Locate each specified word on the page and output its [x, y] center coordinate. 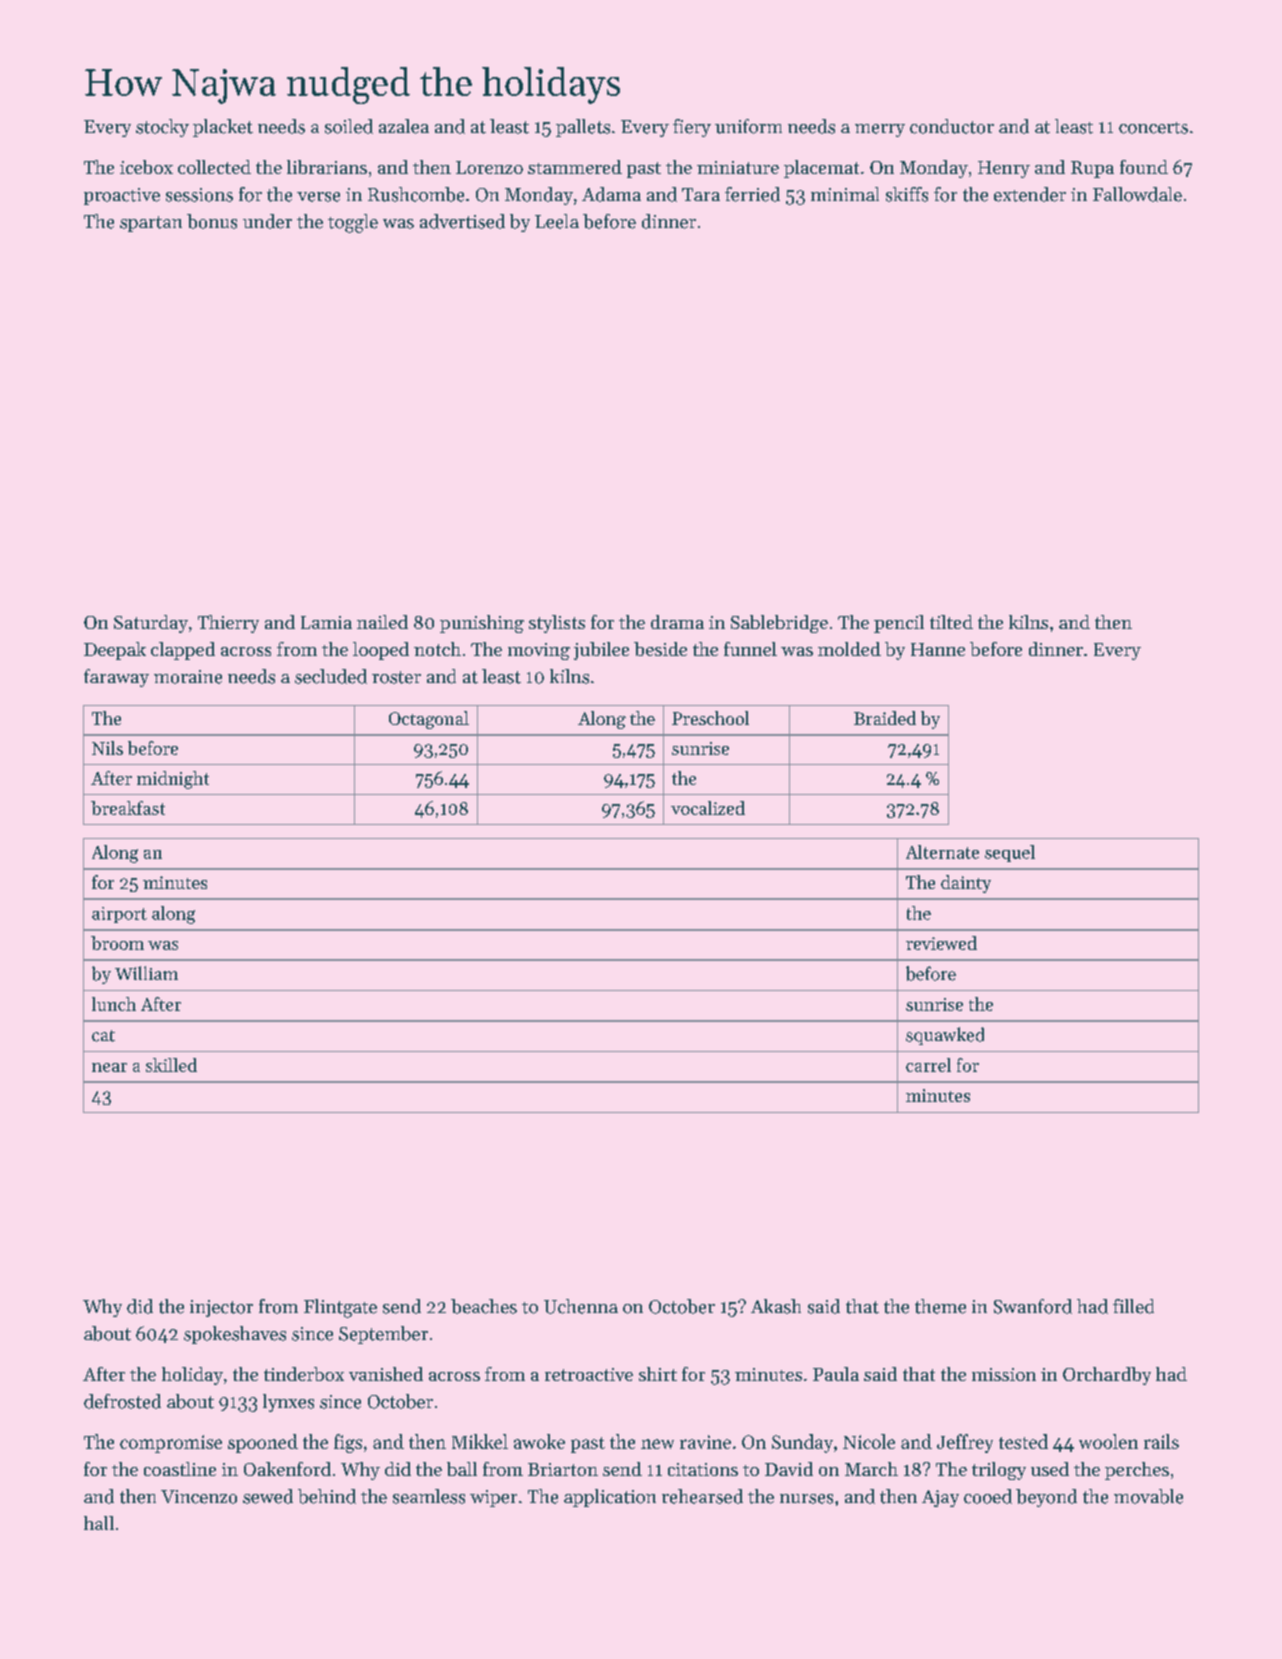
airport [119, 915]
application [610, 1498]
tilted [951, 622]
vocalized [708, 808]
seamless [429, 1496]
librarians [327, 167]
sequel [1010, 853]
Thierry [228, 624]
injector [221, 1308]
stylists [557, 624]
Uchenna [581, 1306]
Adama [611, 194]
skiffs [907, 194]
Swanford [1033, 1306]
